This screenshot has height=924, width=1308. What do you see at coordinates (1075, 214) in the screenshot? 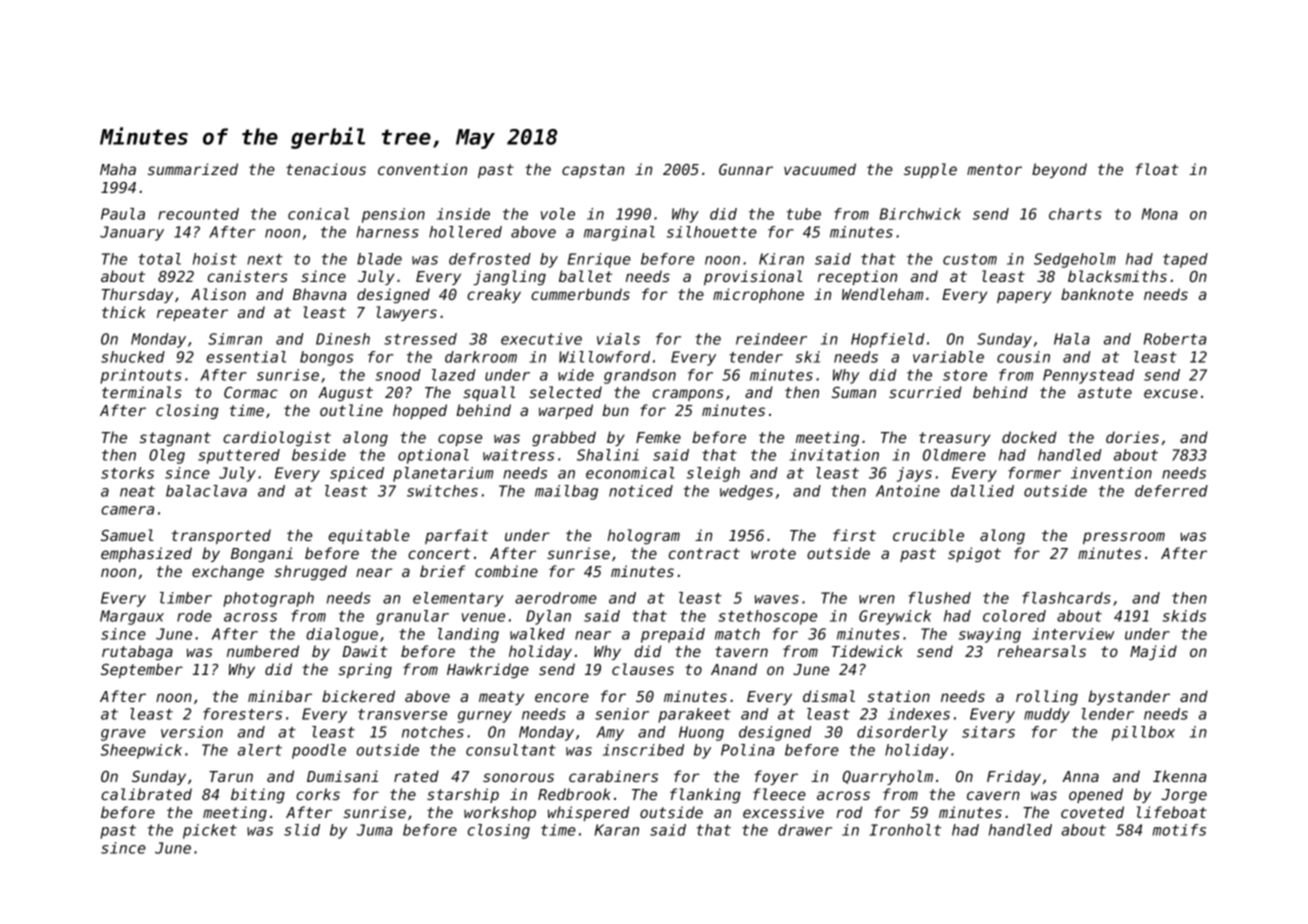
I see `charts` at bounding box center [1075, 214].
